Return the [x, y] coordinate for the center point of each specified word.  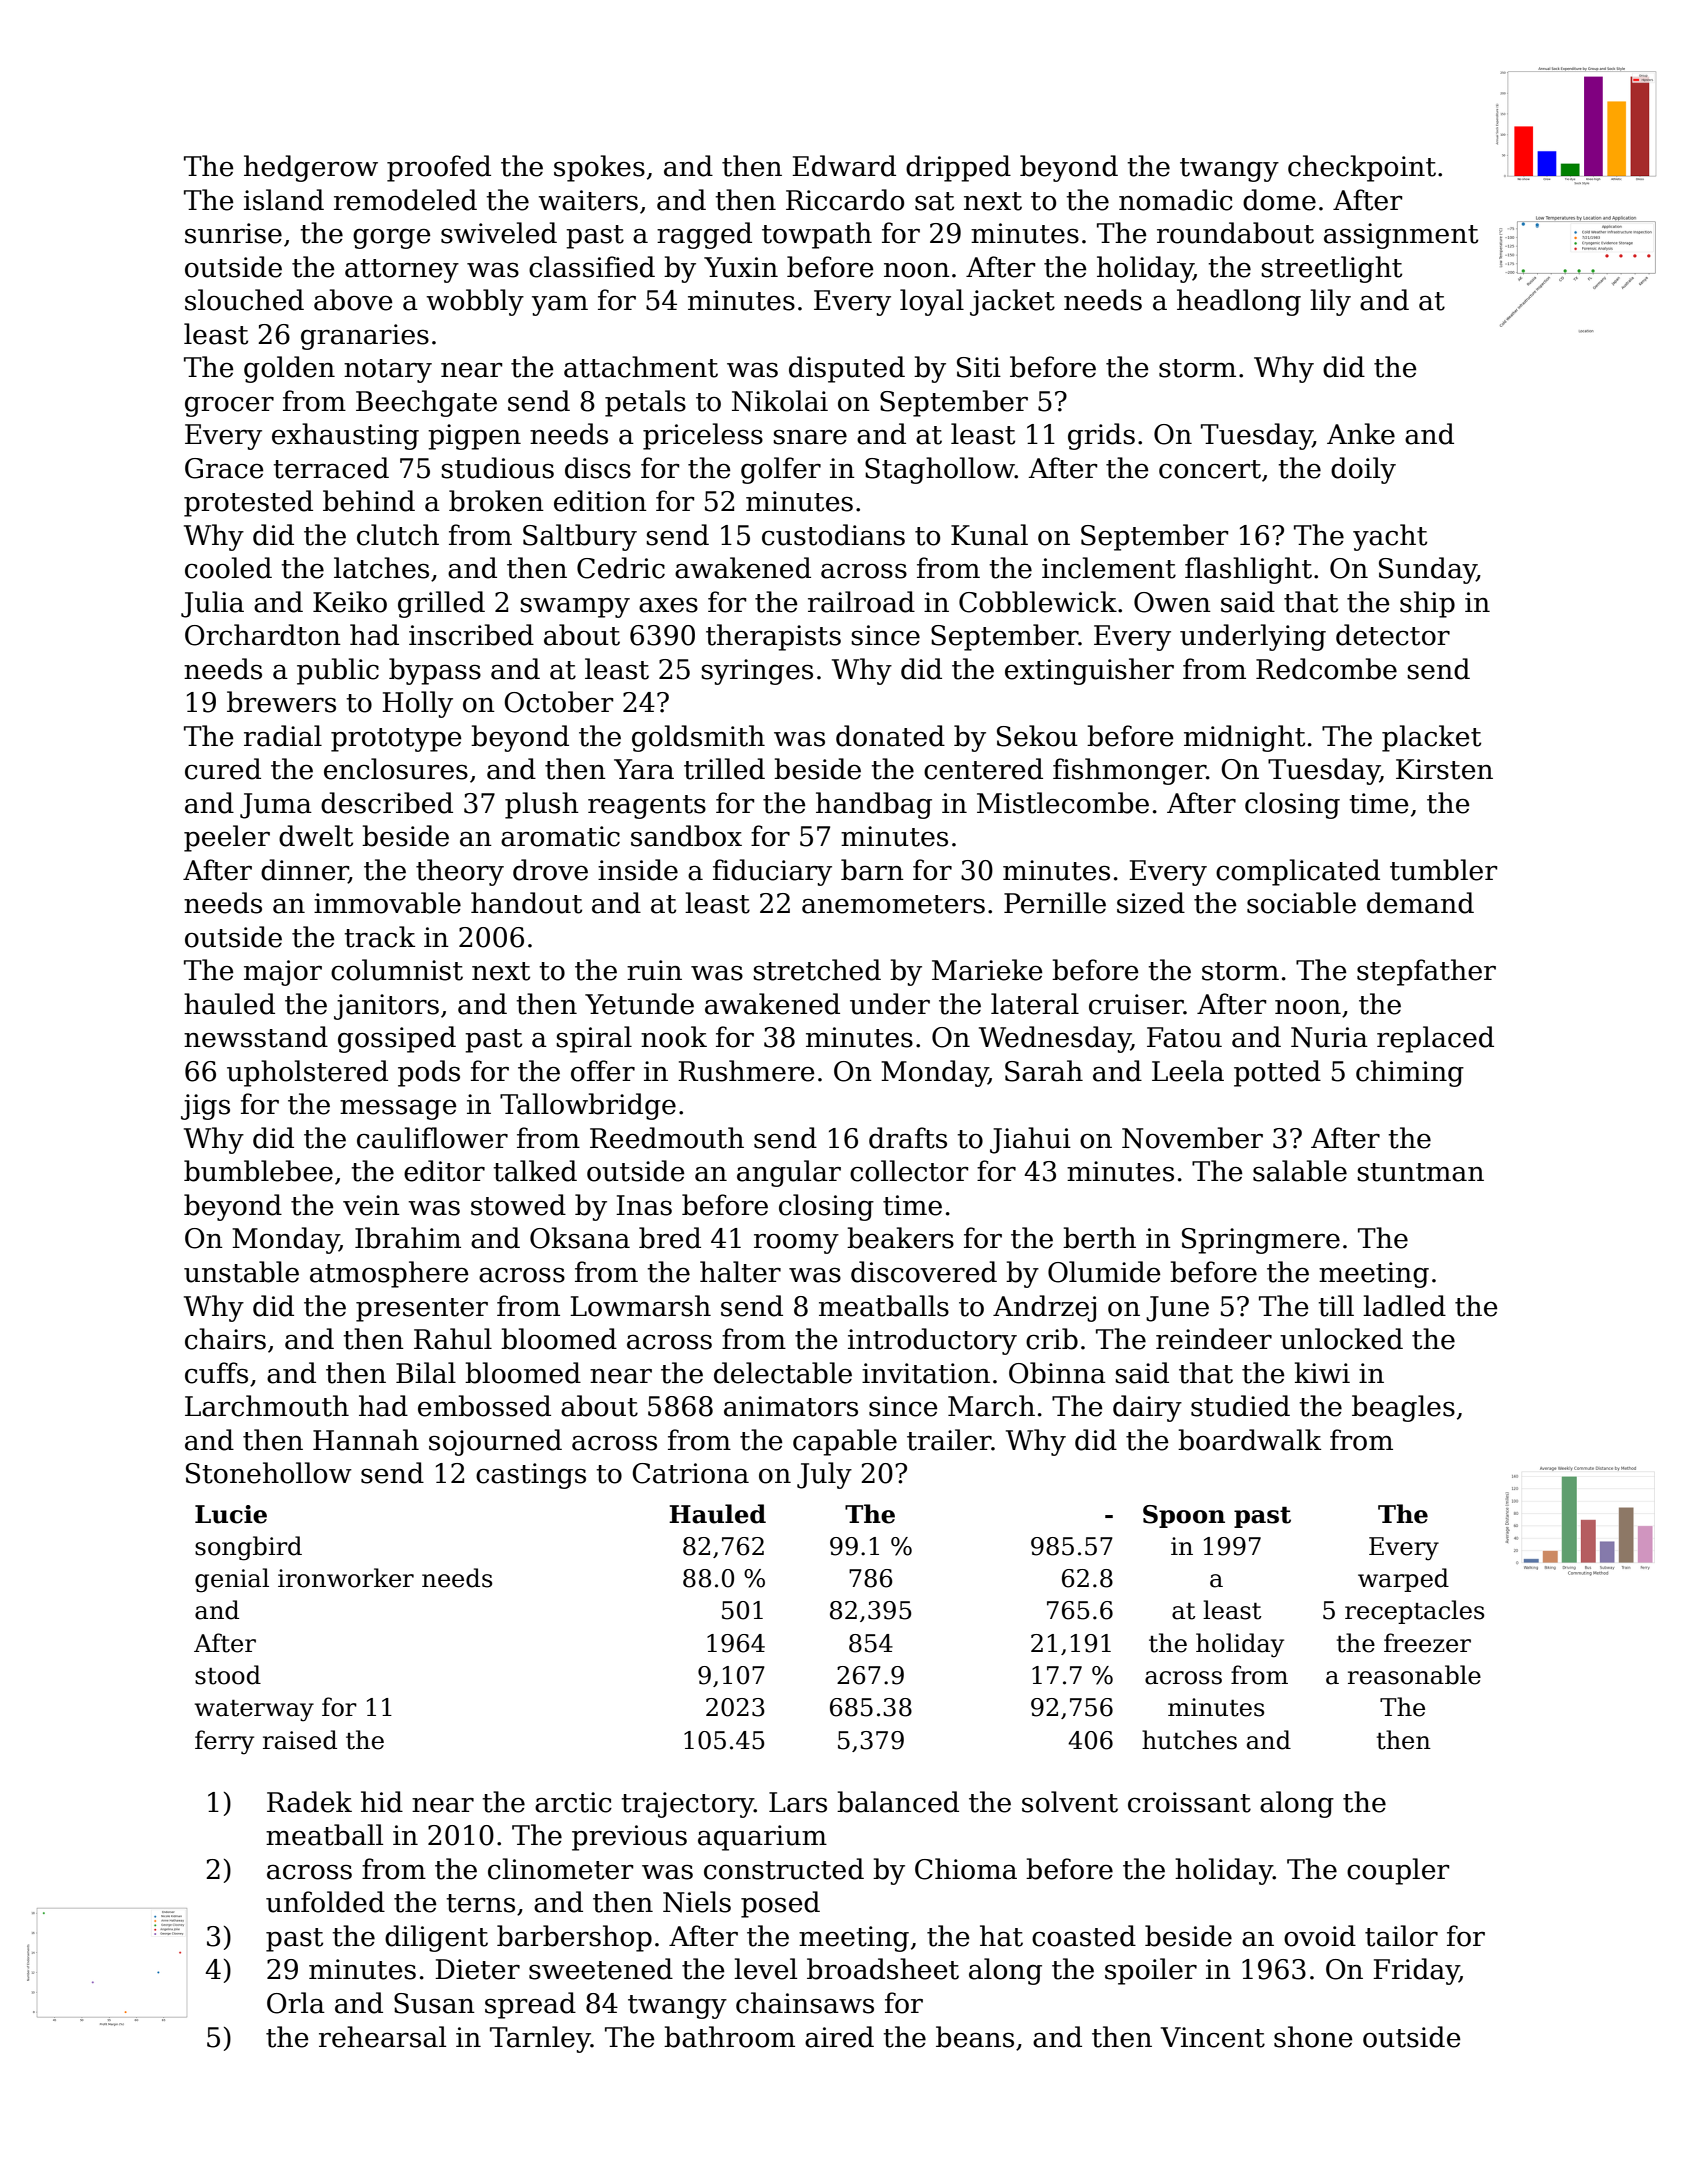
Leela [1188, 1071]
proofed [439, 168]
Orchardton [263, 635]
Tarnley [540, 2039]
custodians [833, 535]
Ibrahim [408, 1238]
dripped [958, 168]
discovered [924, 1272]
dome [1279, 200]
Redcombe [1326, 669]
